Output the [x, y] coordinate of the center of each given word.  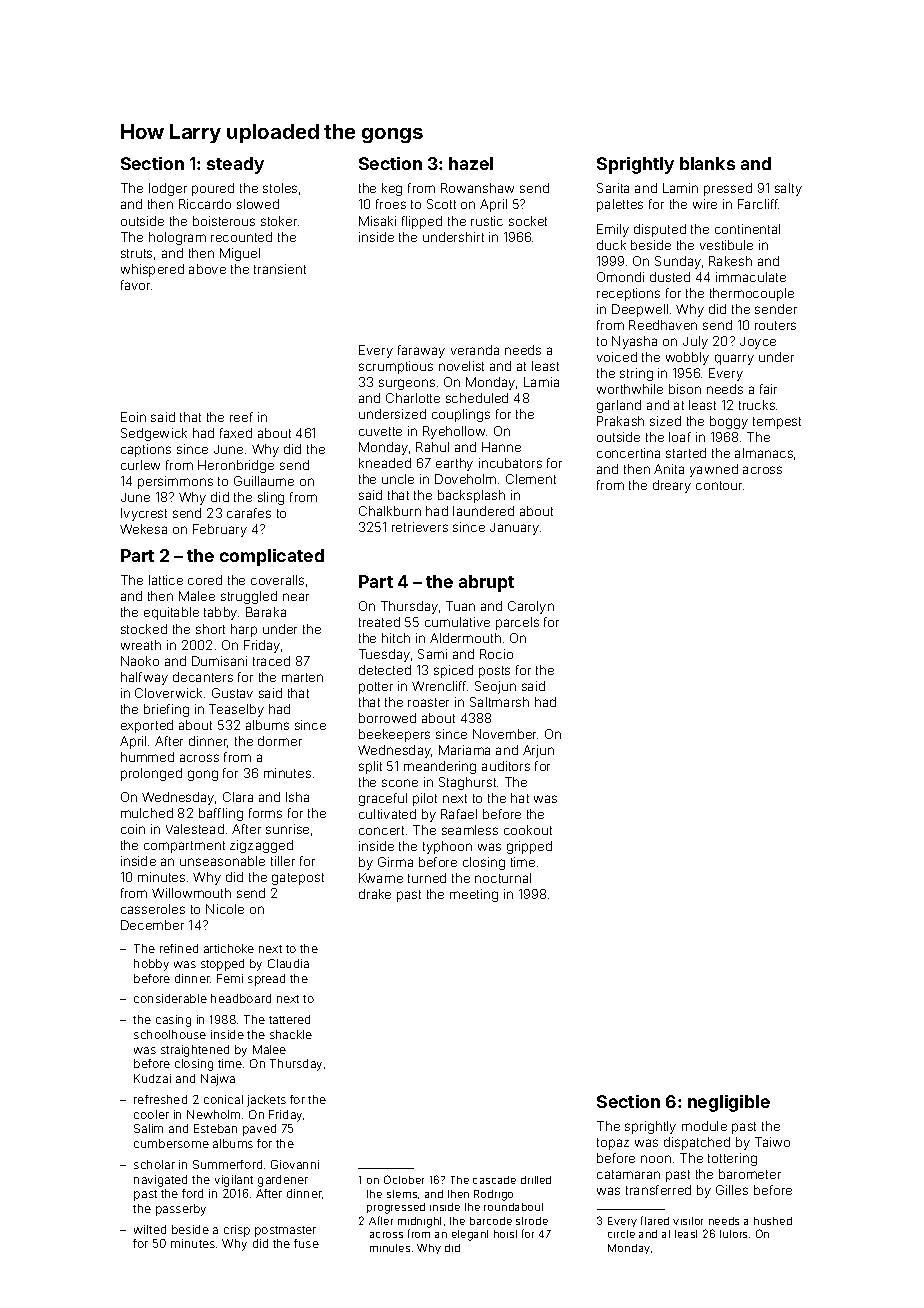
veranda [475, 350]
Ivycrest [144, 514]
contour [719, 485]
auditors [506, 766]
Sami [432, 654]
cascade [494, 1180]
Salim [148, 1128]
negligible [729, 1103]
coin [133, 829]
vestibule [726, 245]
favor [135, 285]
